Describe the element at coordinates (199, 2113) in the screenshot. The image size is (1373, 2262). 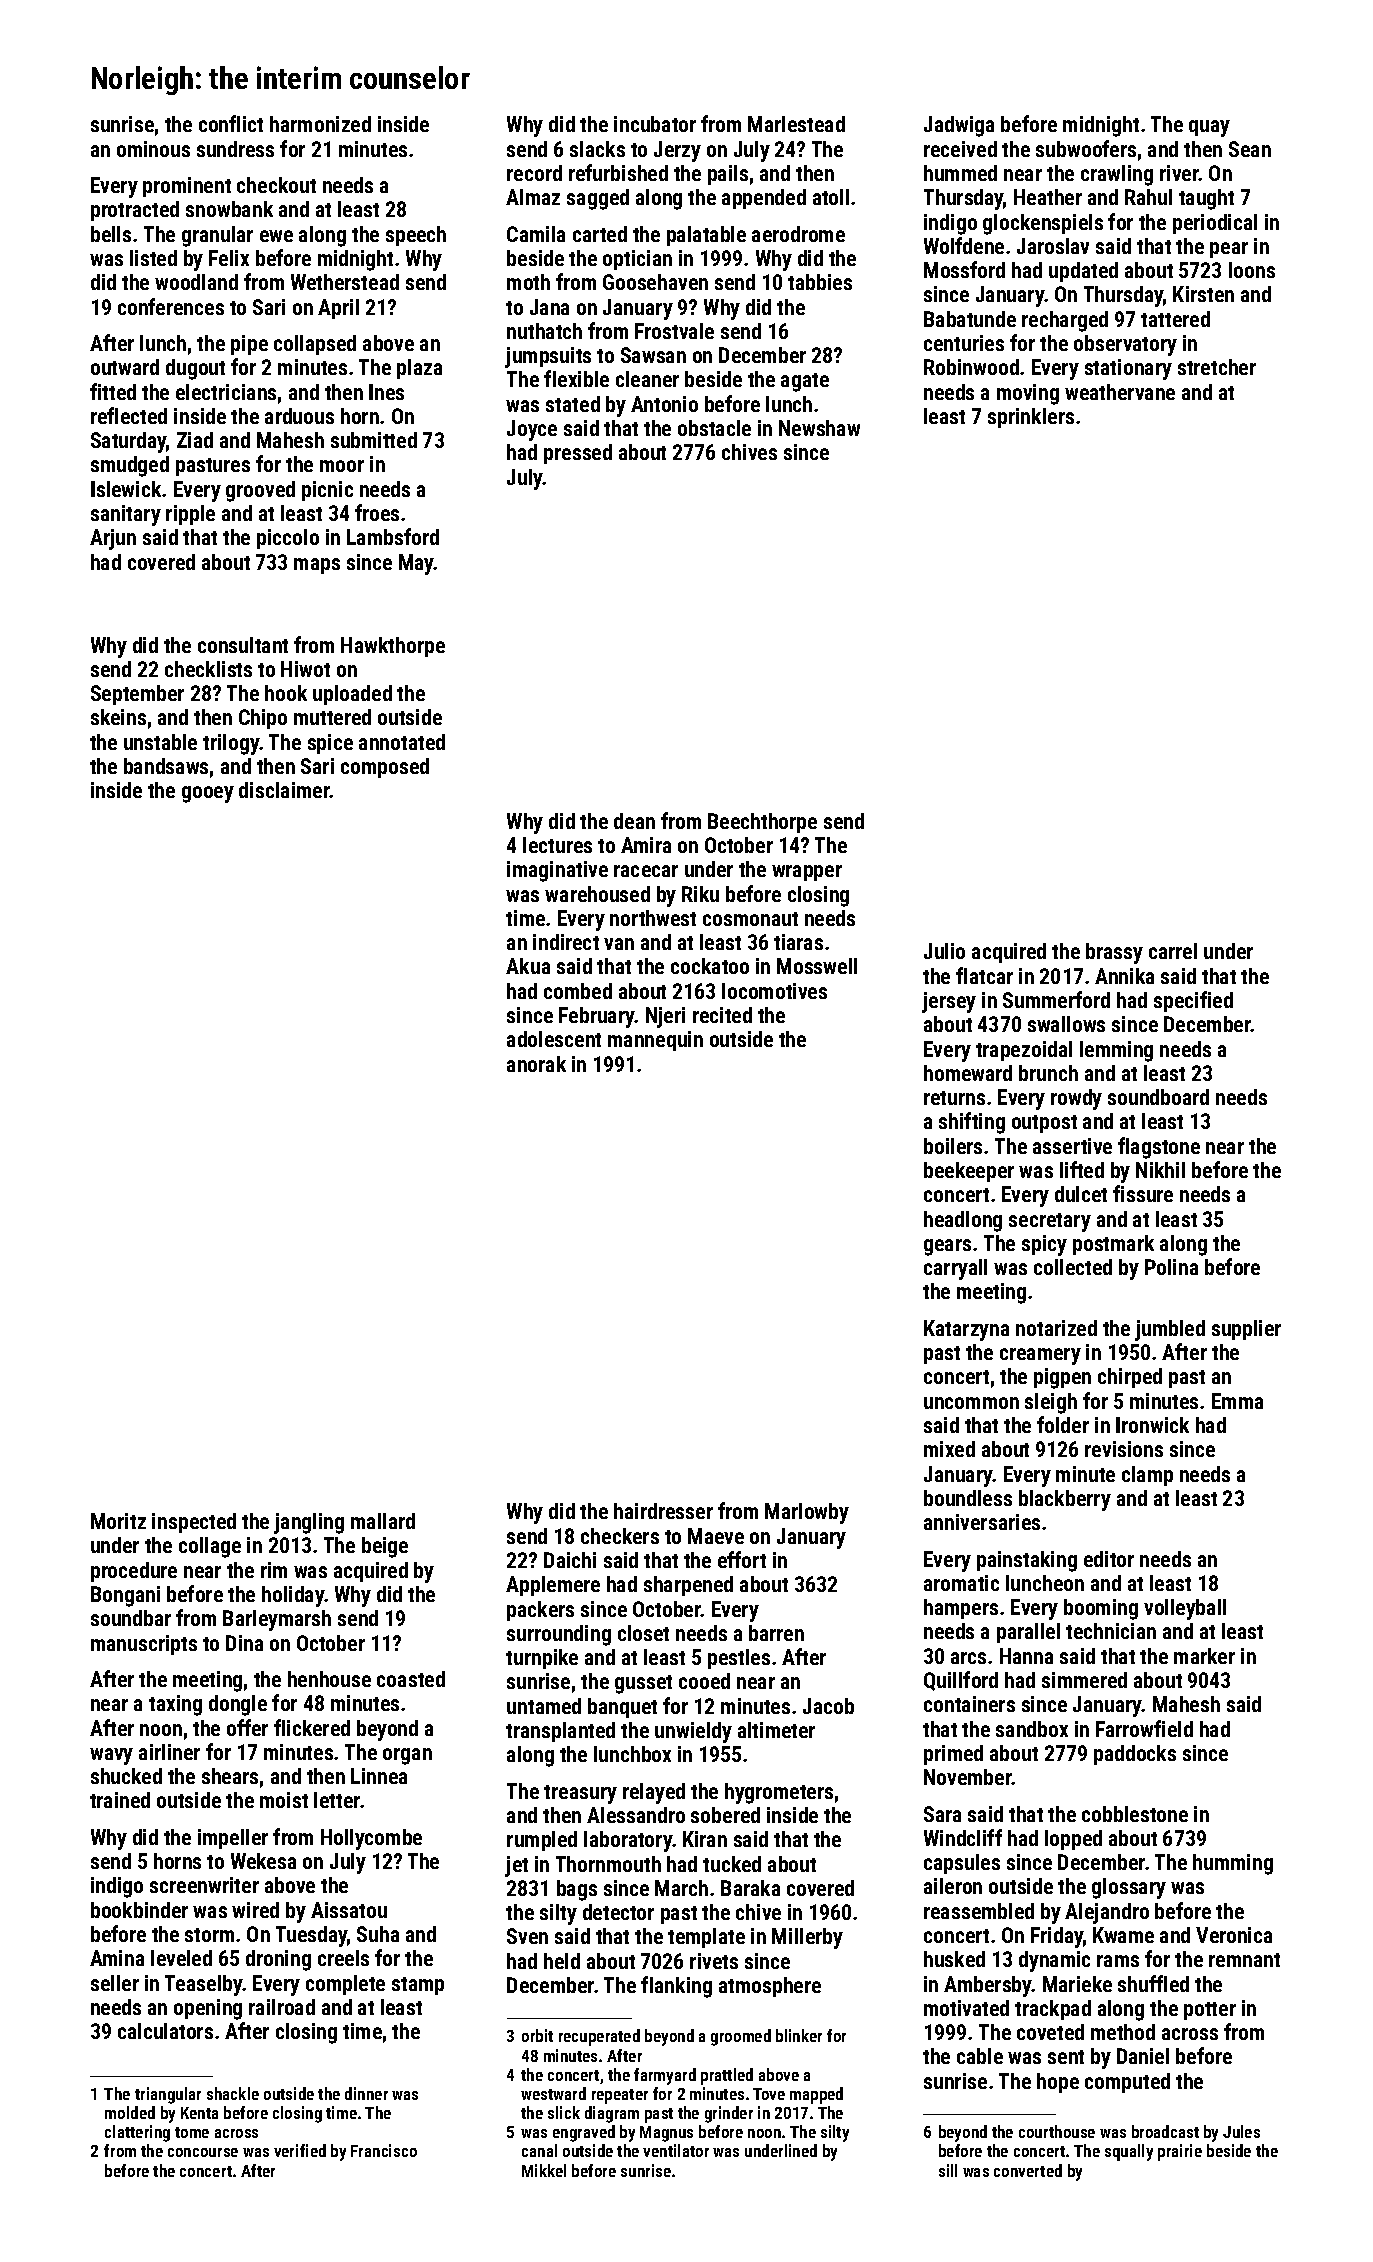
I see `Kenta` at that location.
